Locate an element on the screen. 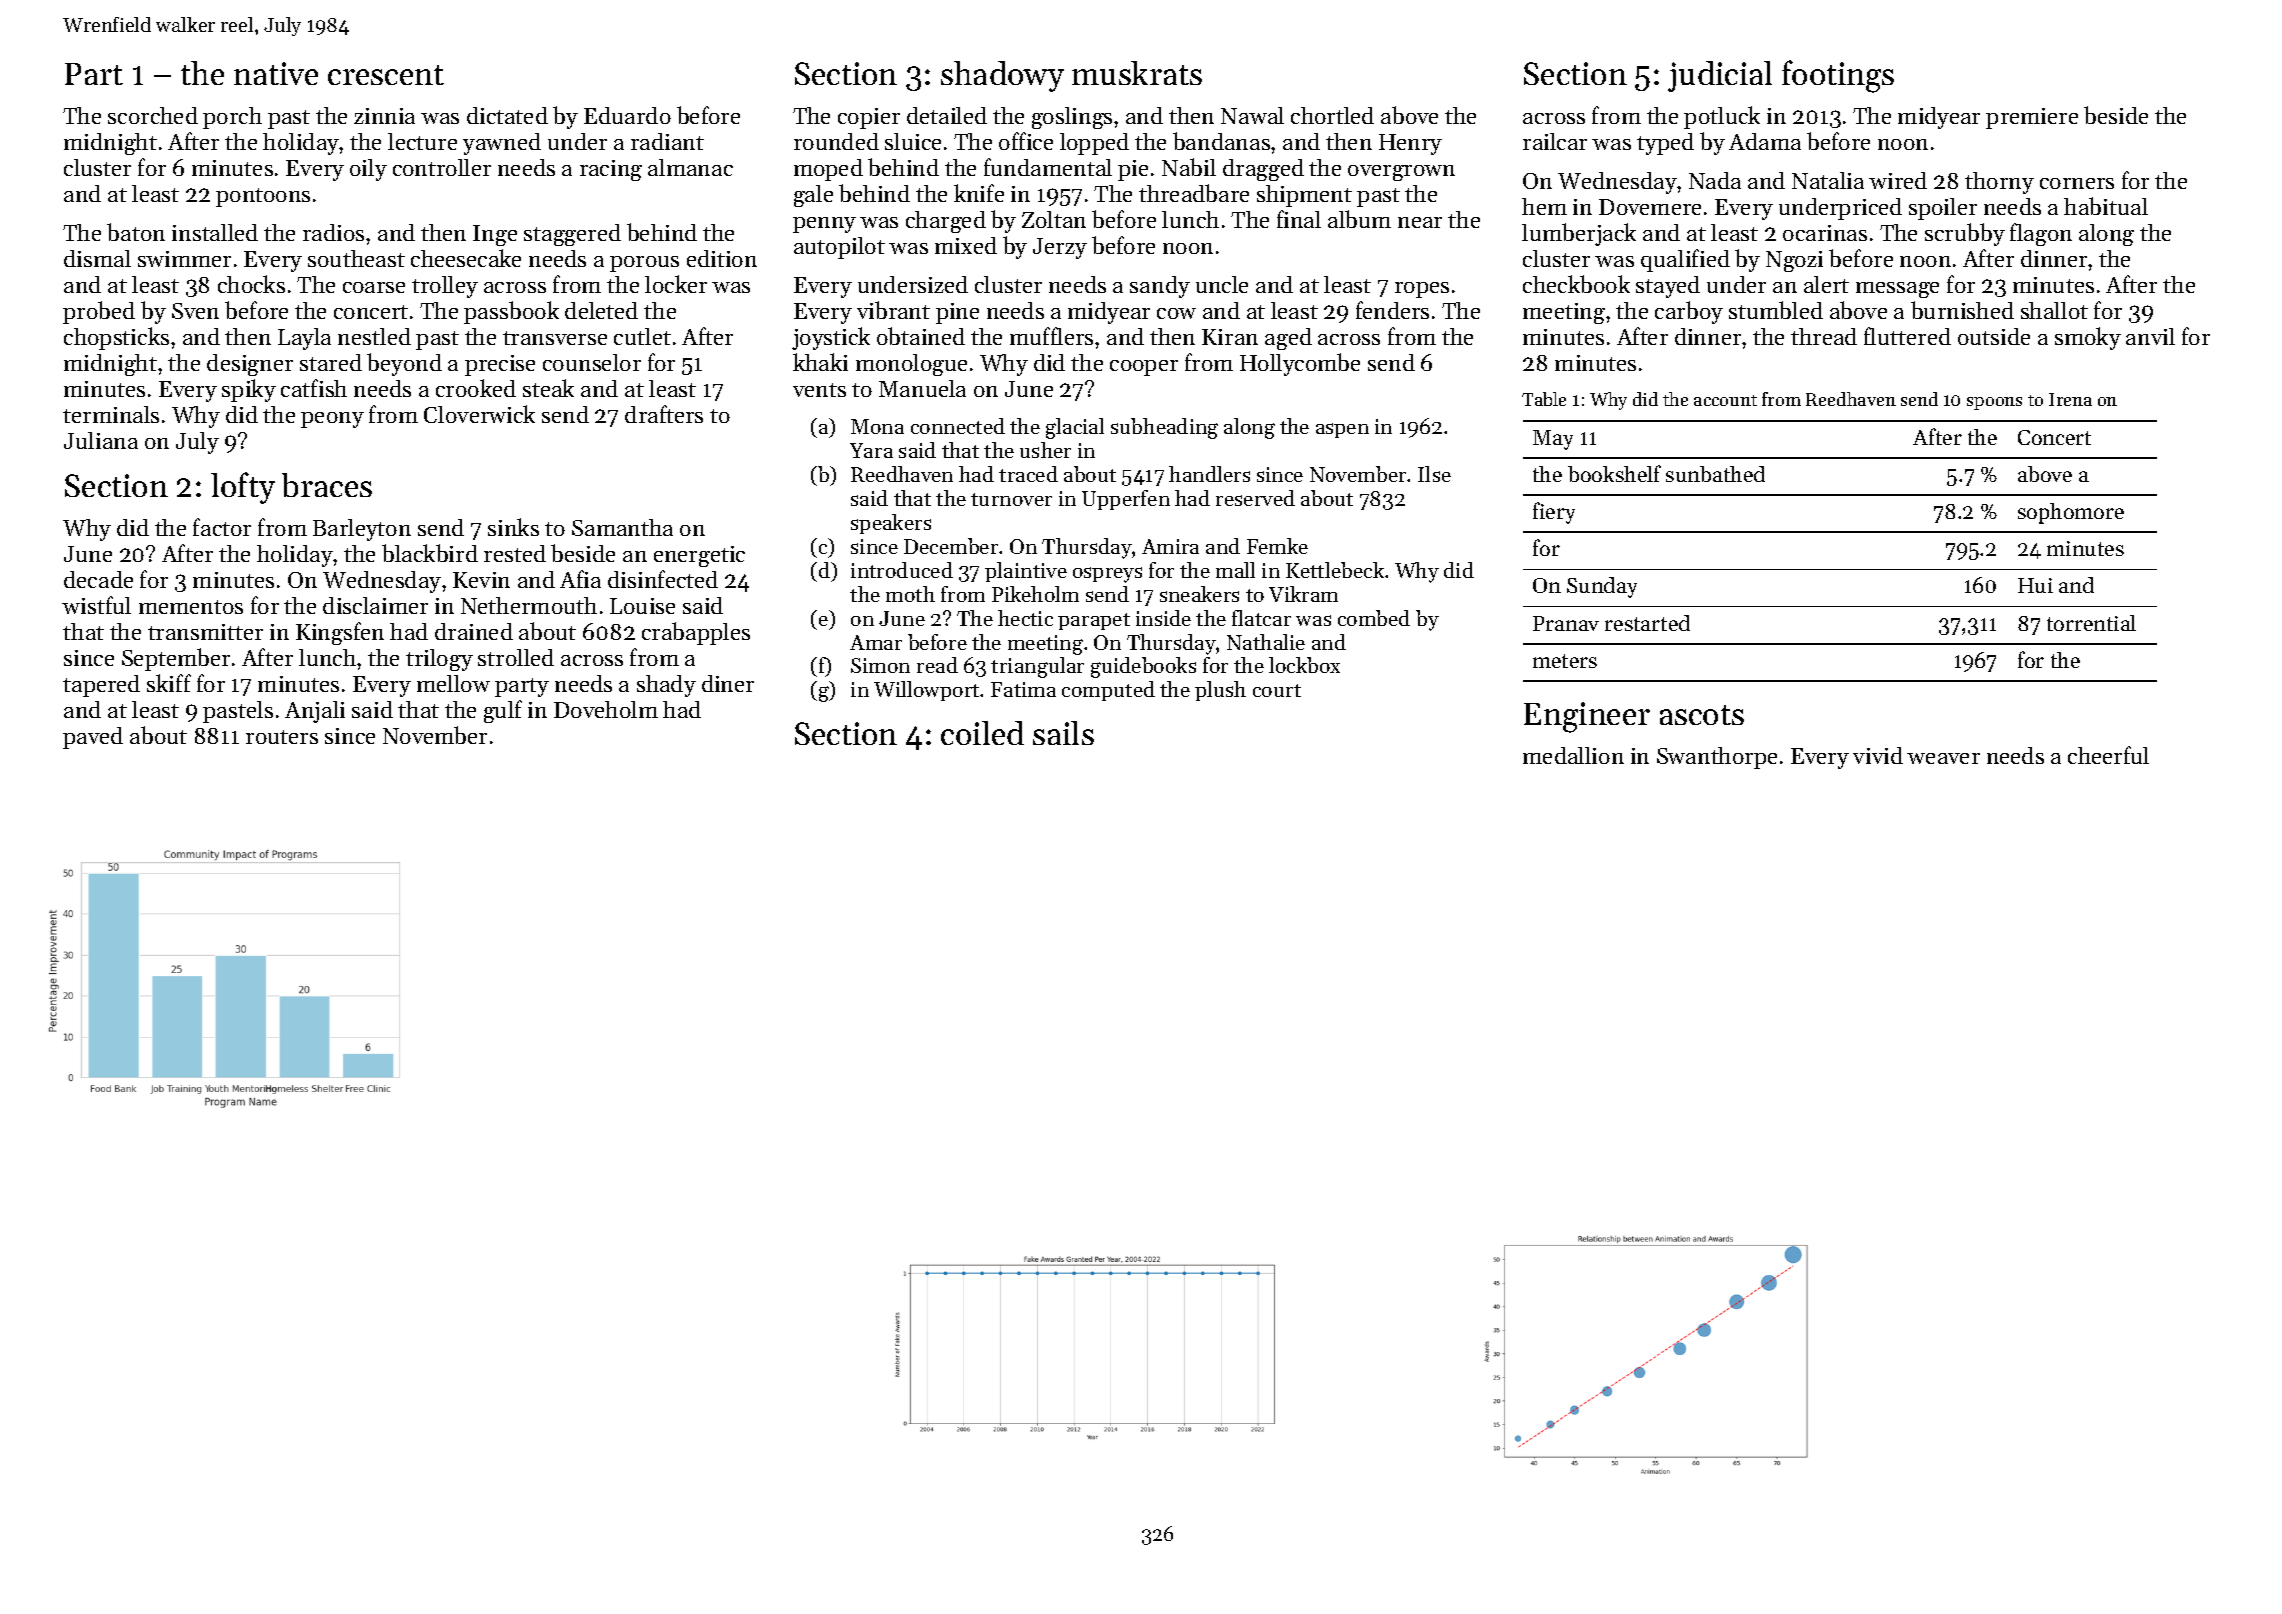 The image size is (2282, 1614). sunbathed is located at coordinates (1715, 474).
